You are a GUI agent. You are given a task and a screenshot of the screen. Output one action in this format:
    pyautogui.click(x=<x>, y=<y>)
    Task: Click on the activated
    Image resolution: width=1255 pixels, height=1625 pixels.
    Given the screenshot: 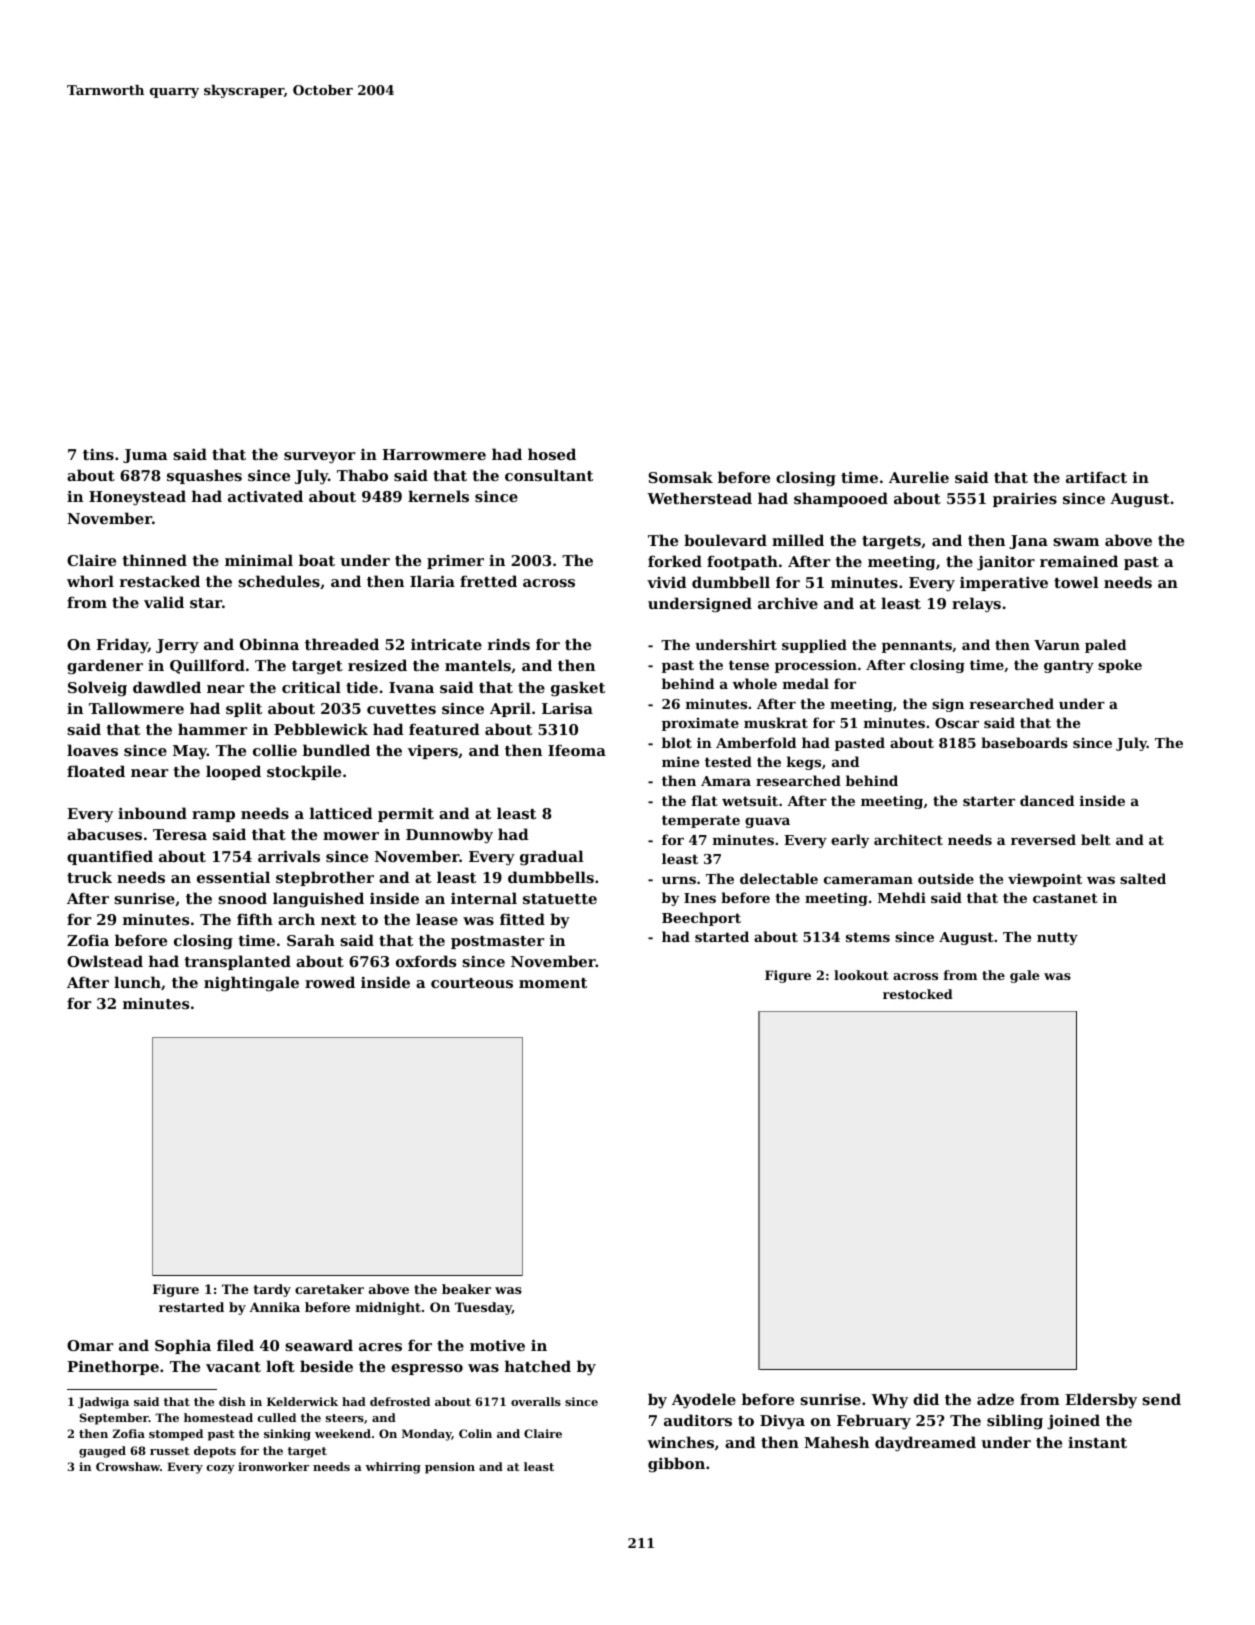 What is the action you would take?
    pyautogui.click(x=265, y=496)
